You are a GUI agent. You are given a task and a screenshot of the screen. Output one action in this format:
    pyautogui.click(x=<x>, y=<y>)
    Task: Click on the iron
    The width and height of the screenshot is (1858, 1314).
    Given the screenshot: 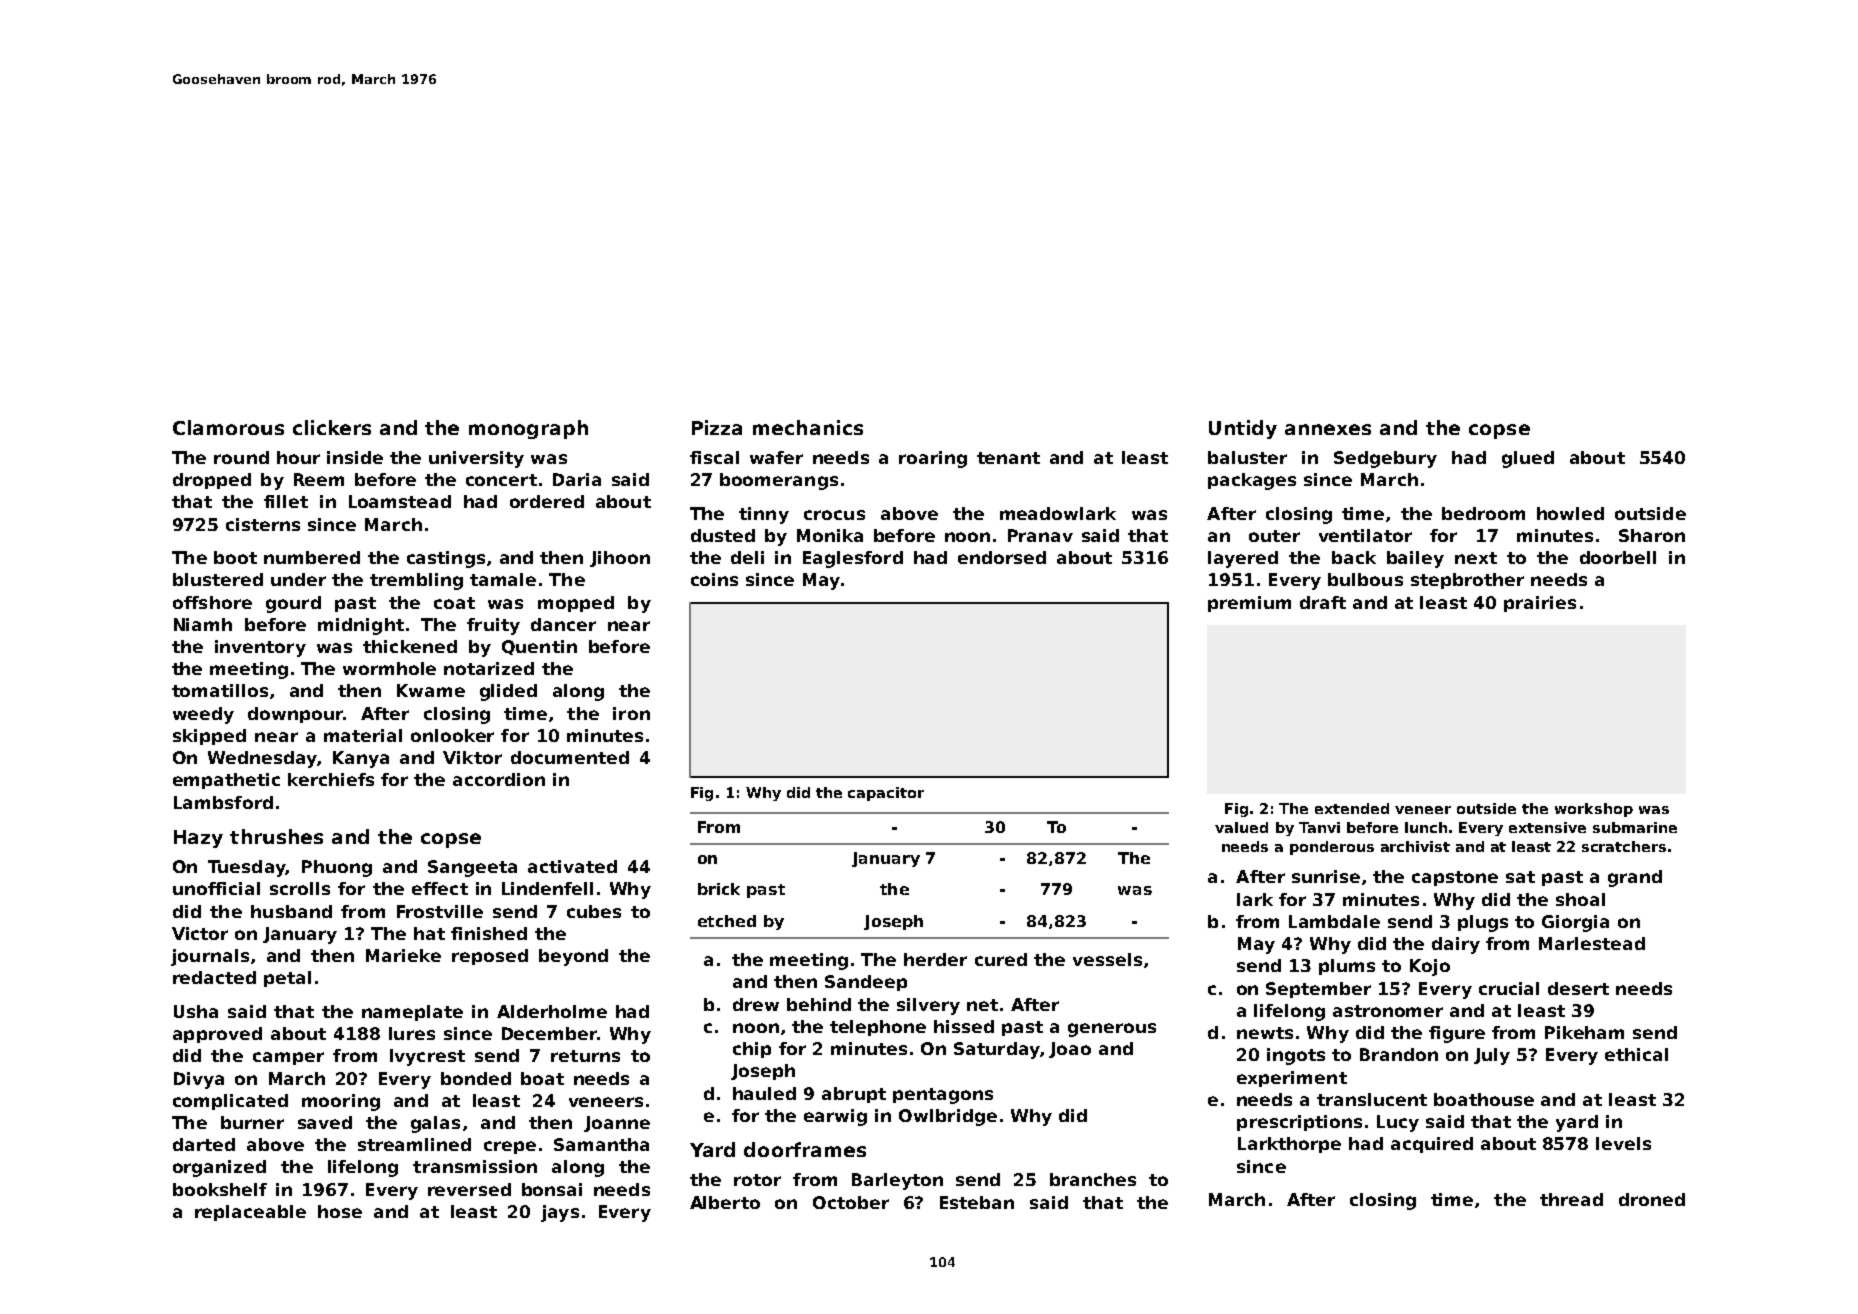 What is the action you would take?
    pyautogui.click(x=631, y=713)
